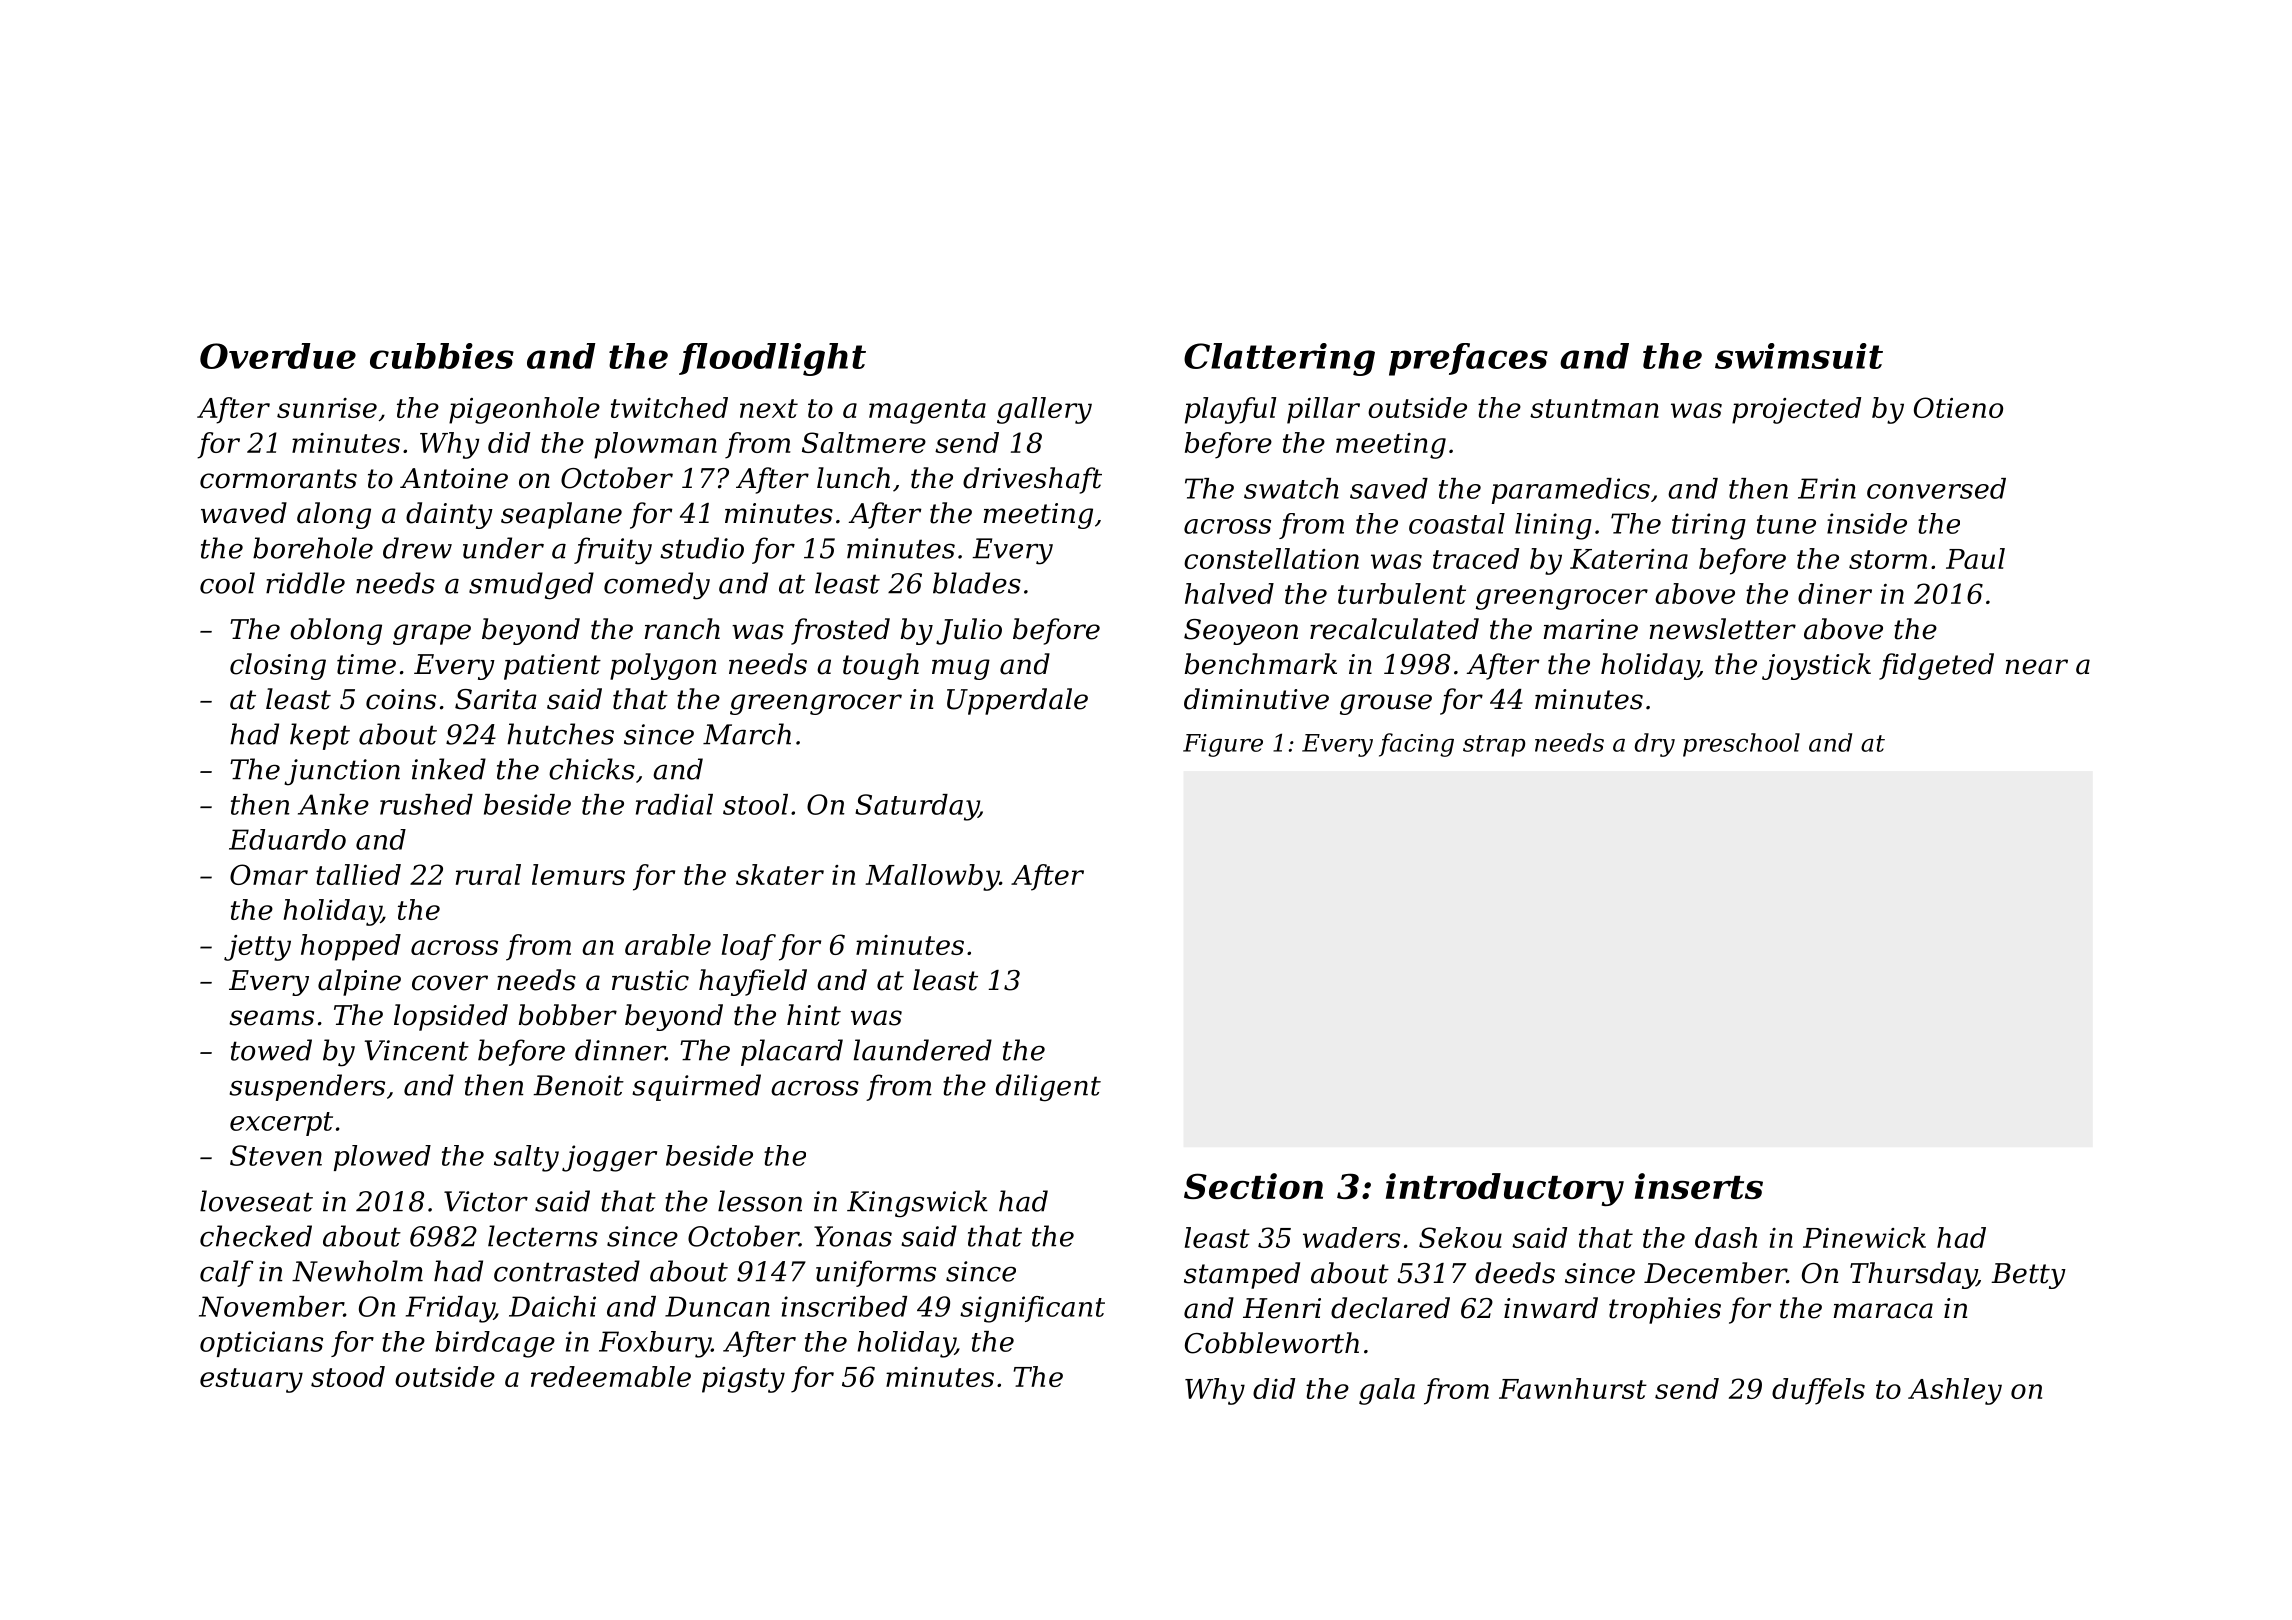  What do you see at coordinates (1390, 1308) in the screenshot?
I see `declared` at bounding box center [1390, 1308].
